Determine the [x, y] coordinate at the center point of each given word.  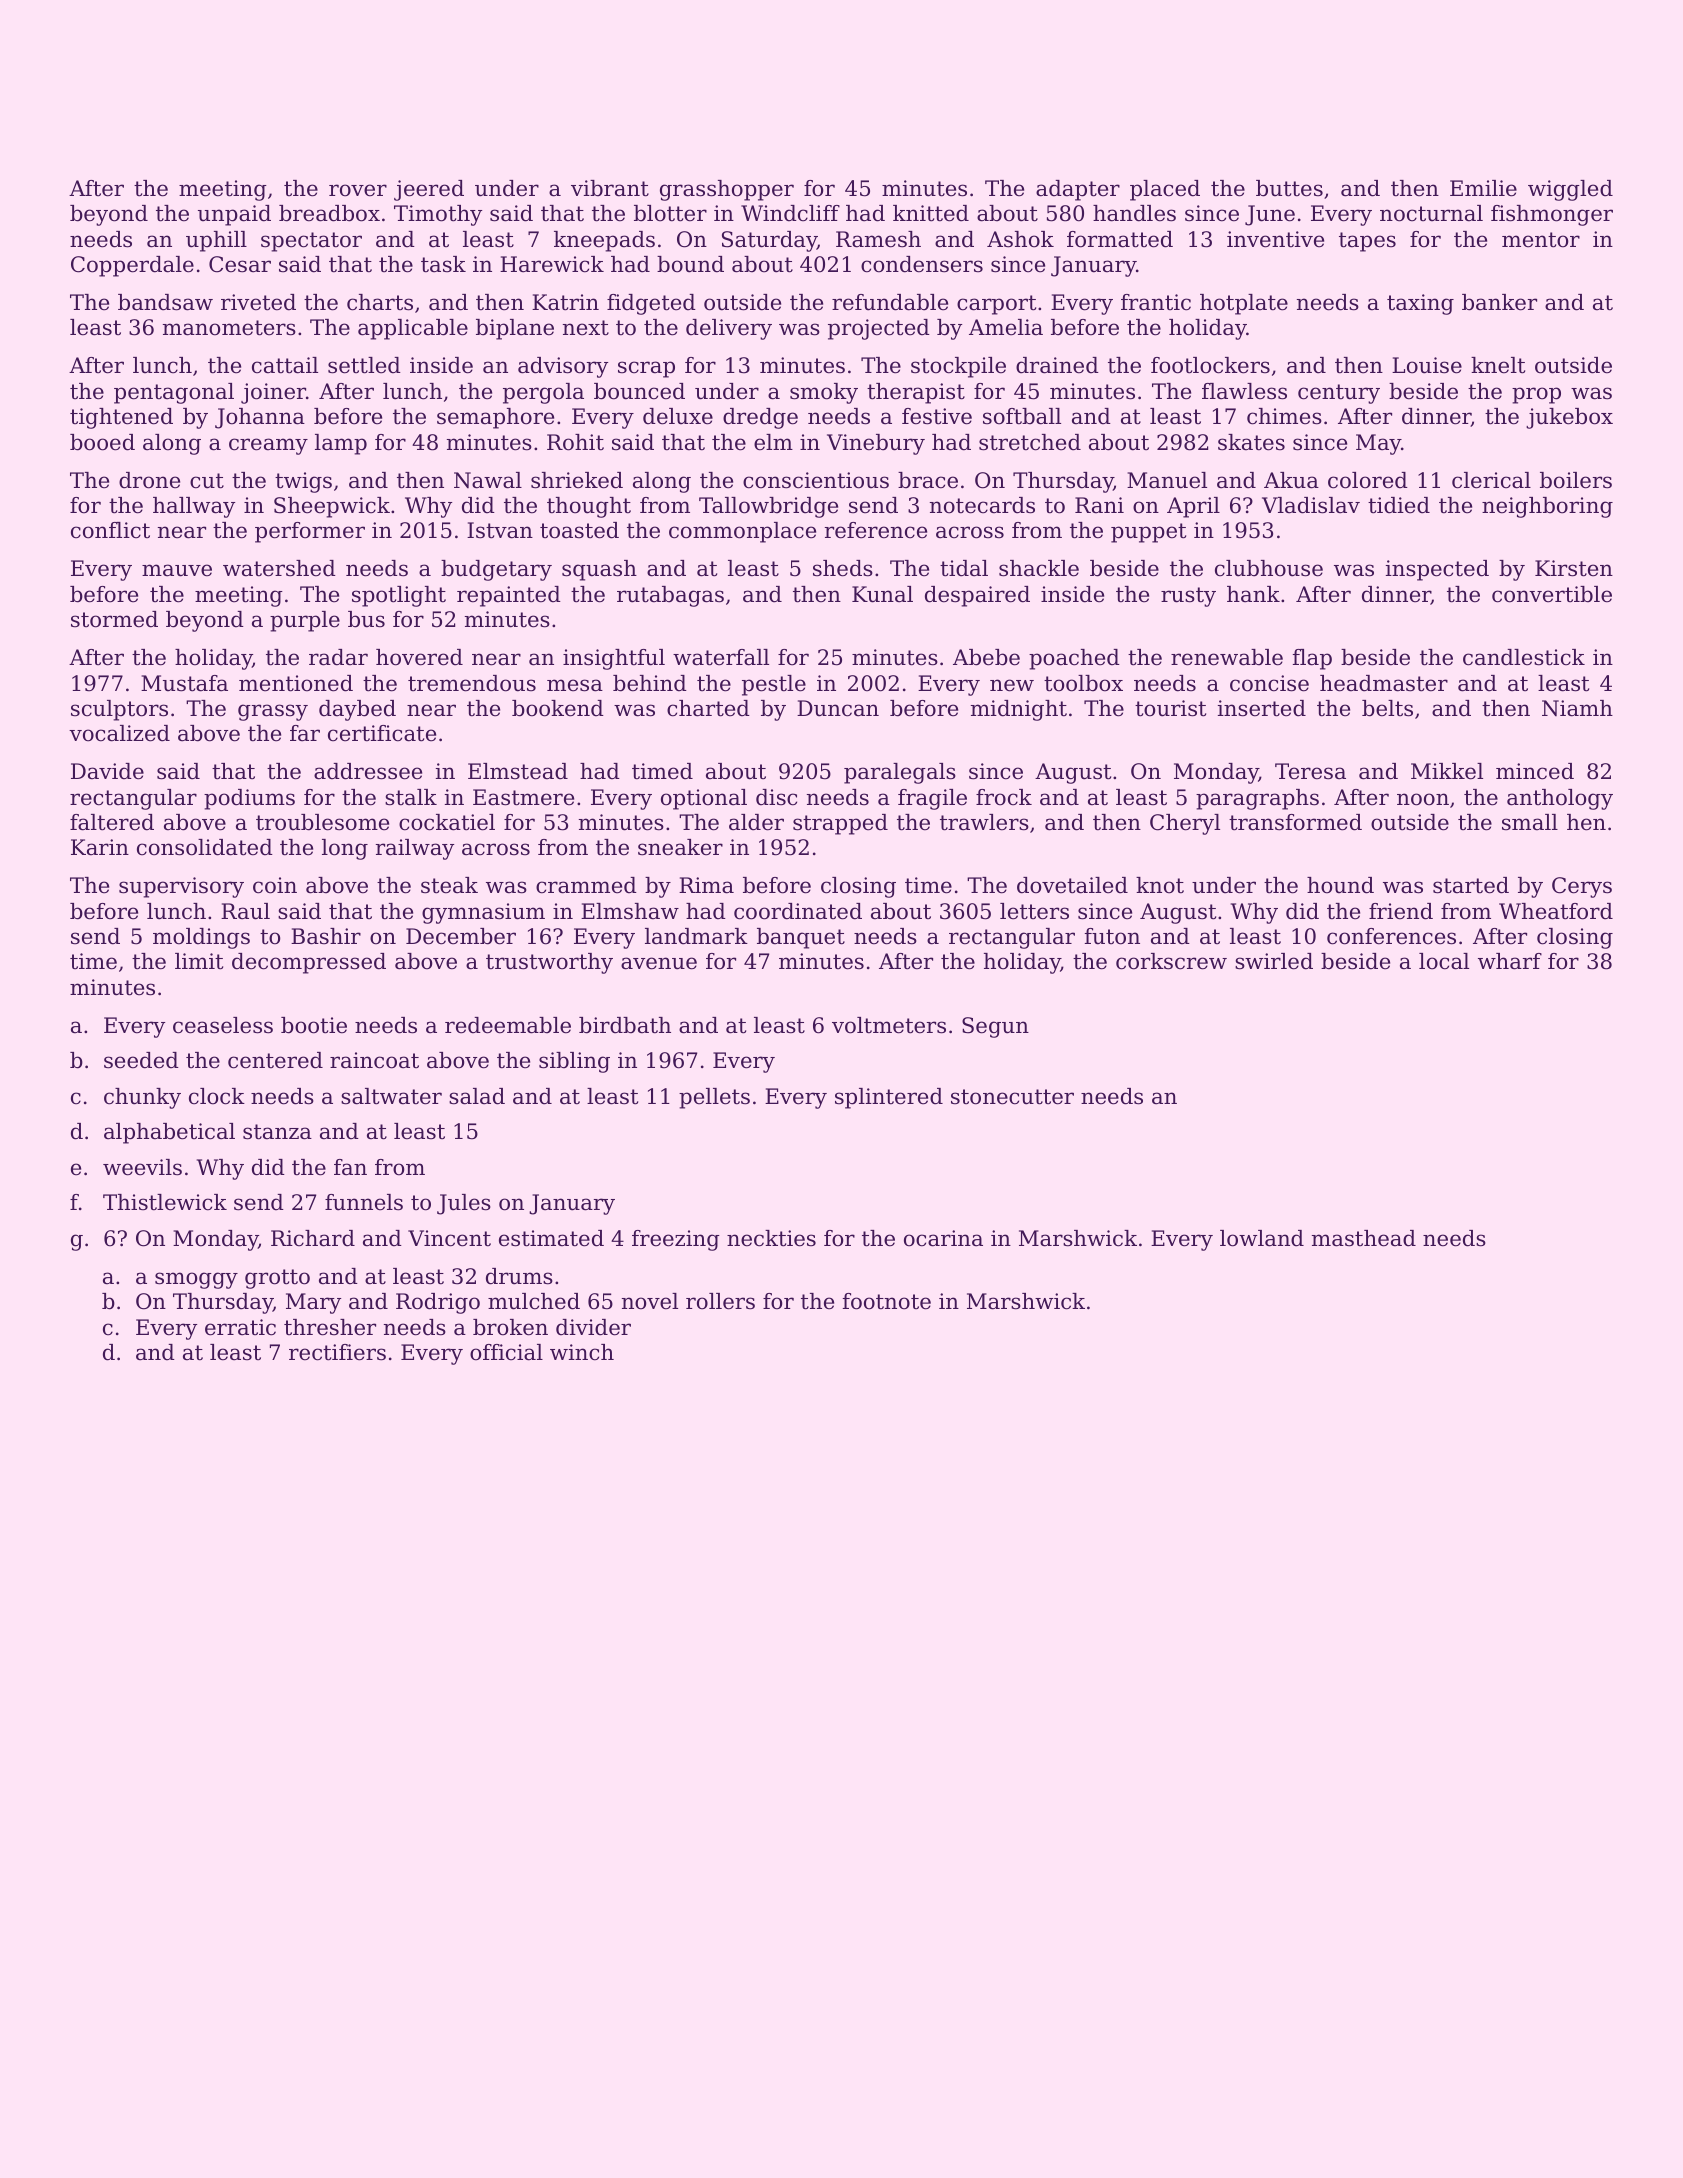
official [506, 1352]
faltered [112, 822]
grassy [273, 712]
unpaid [234, 215]
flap [1312, 659]
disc [776, 797]
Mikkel [1447, 771]
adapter [1078, 190]
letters [1034, 911]
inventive [1275, 239]
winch [582, 1352]
